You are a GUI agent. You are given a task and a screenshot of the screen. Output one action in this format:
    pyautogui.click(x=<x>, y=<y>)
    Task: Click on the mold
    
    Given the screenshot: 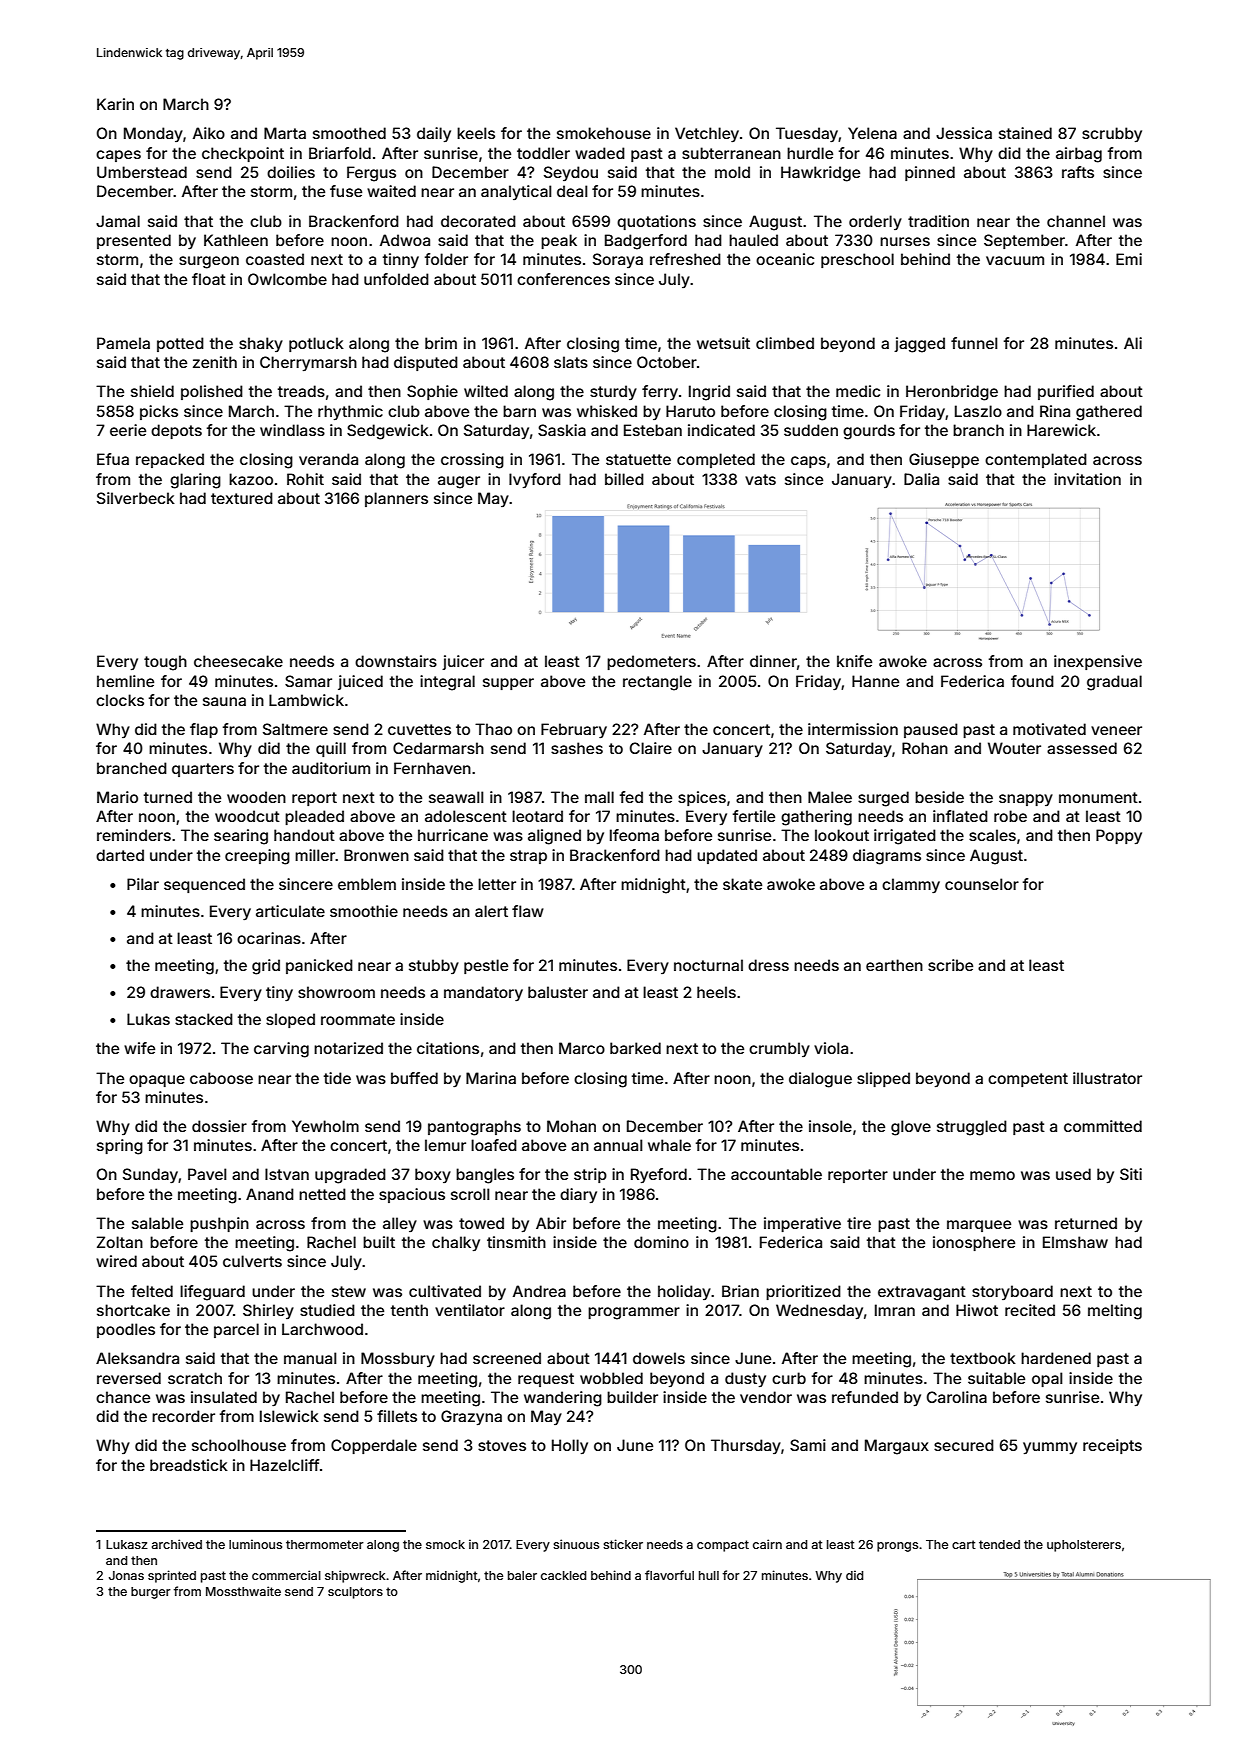 What is the action you would take?
    pyautogui.click(x=732, y=172)
